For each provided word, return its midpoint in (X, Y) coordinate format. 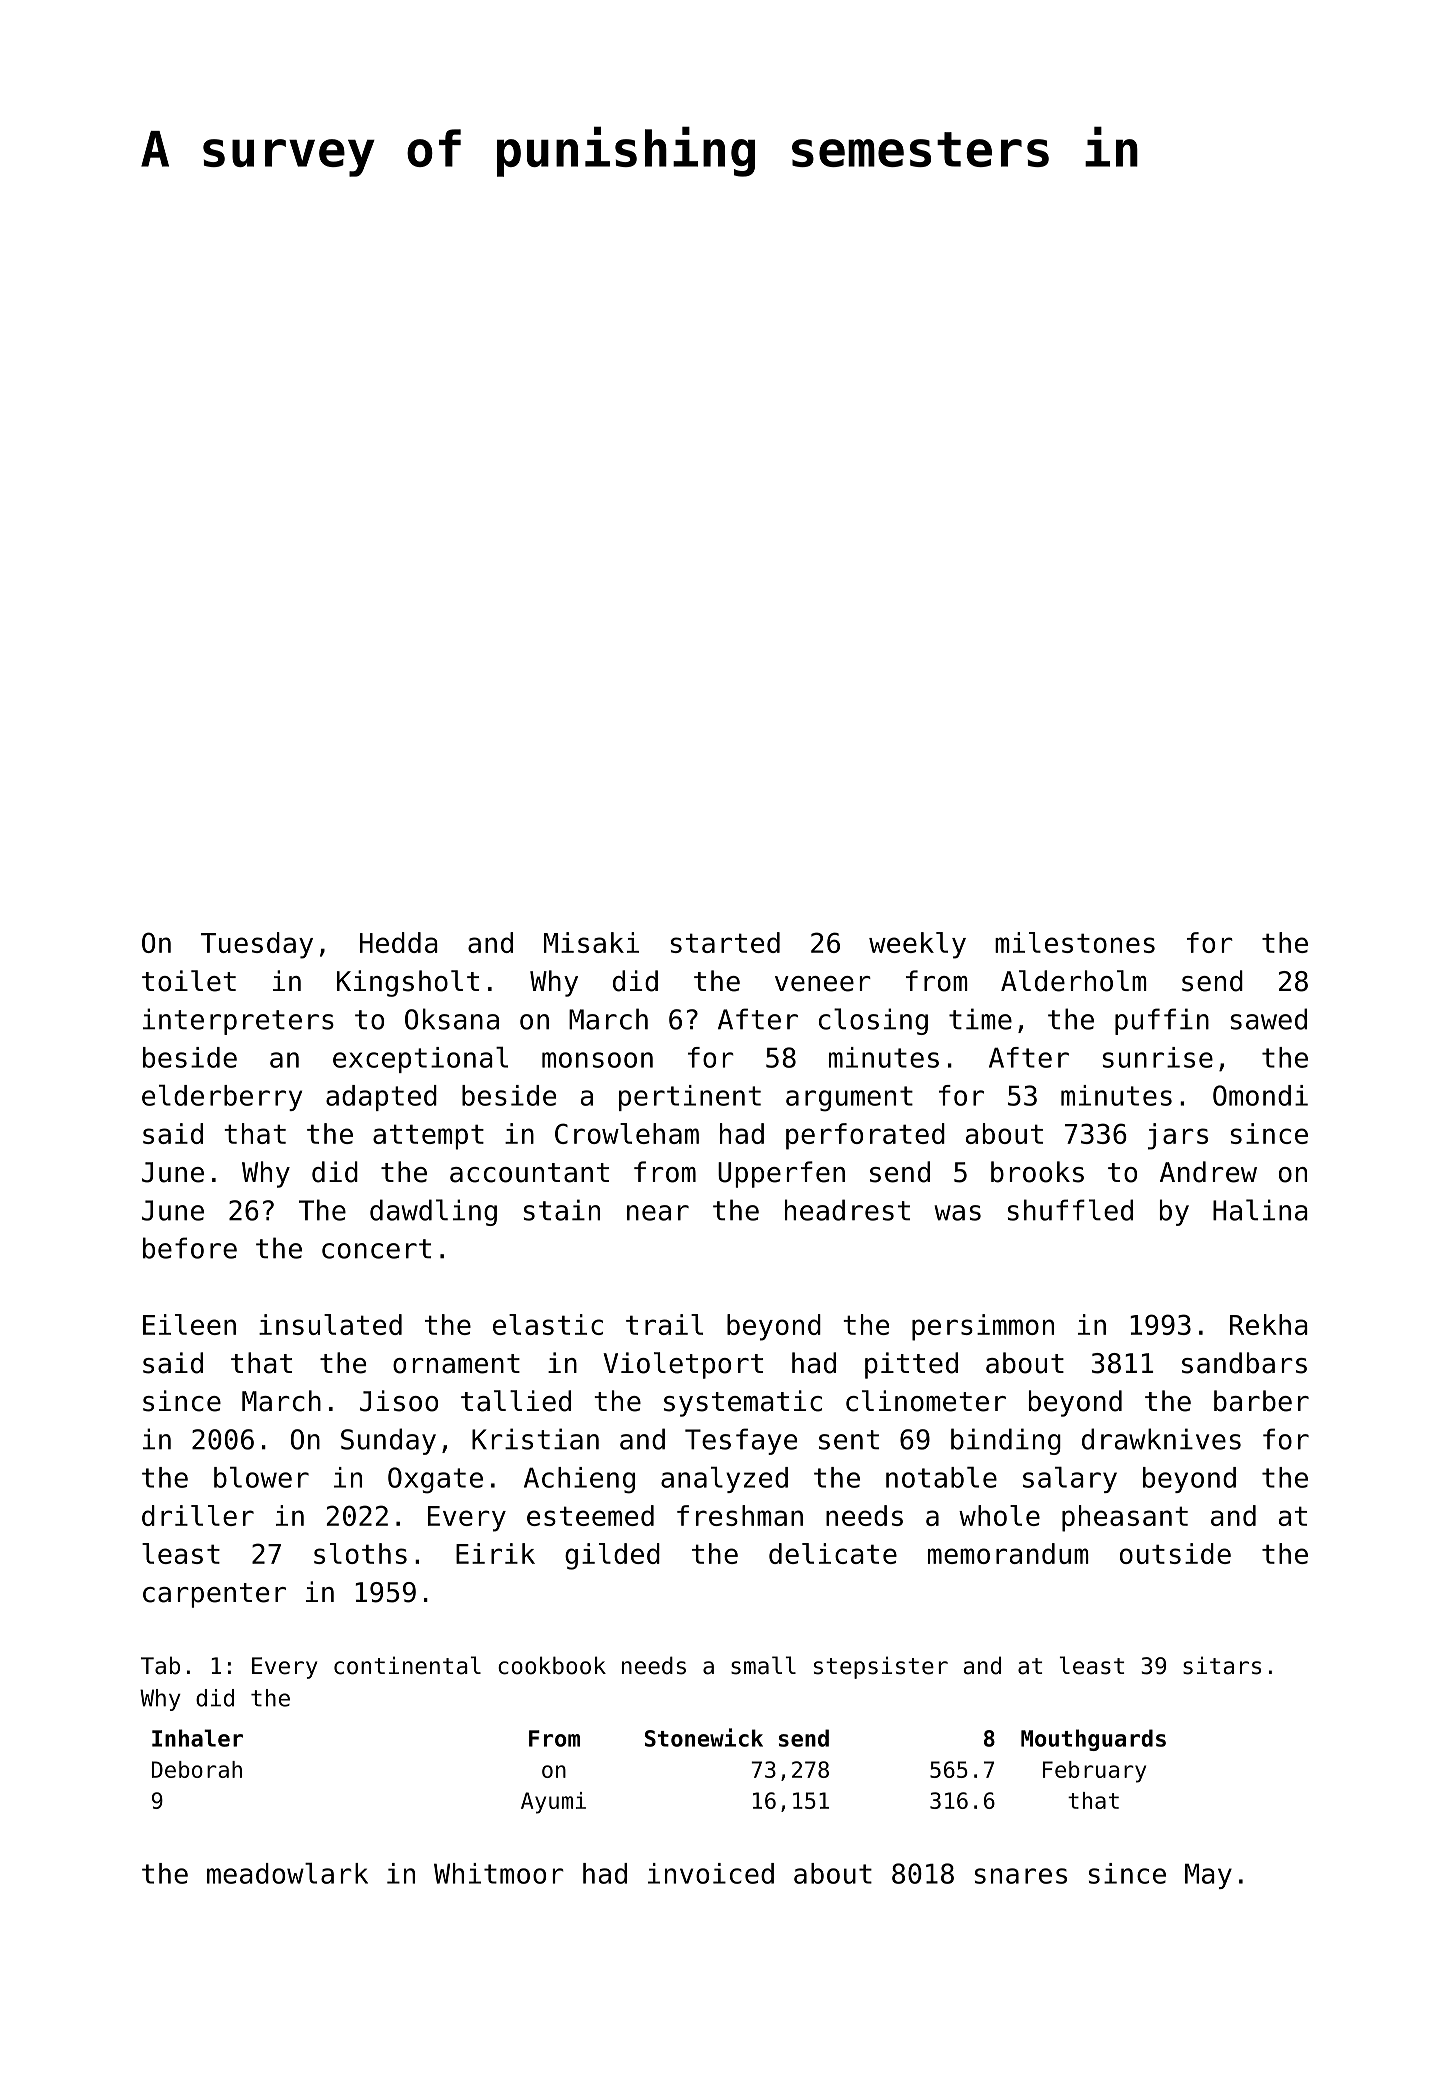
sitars (1222, 1665)
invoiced (711, 1873)
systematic (743, 1403)
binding (1006, 1441)
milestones (1075, 942)
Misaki (591, 942)
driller (198, 1515)
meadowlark (287, 1873)
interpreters (238, 1021)
